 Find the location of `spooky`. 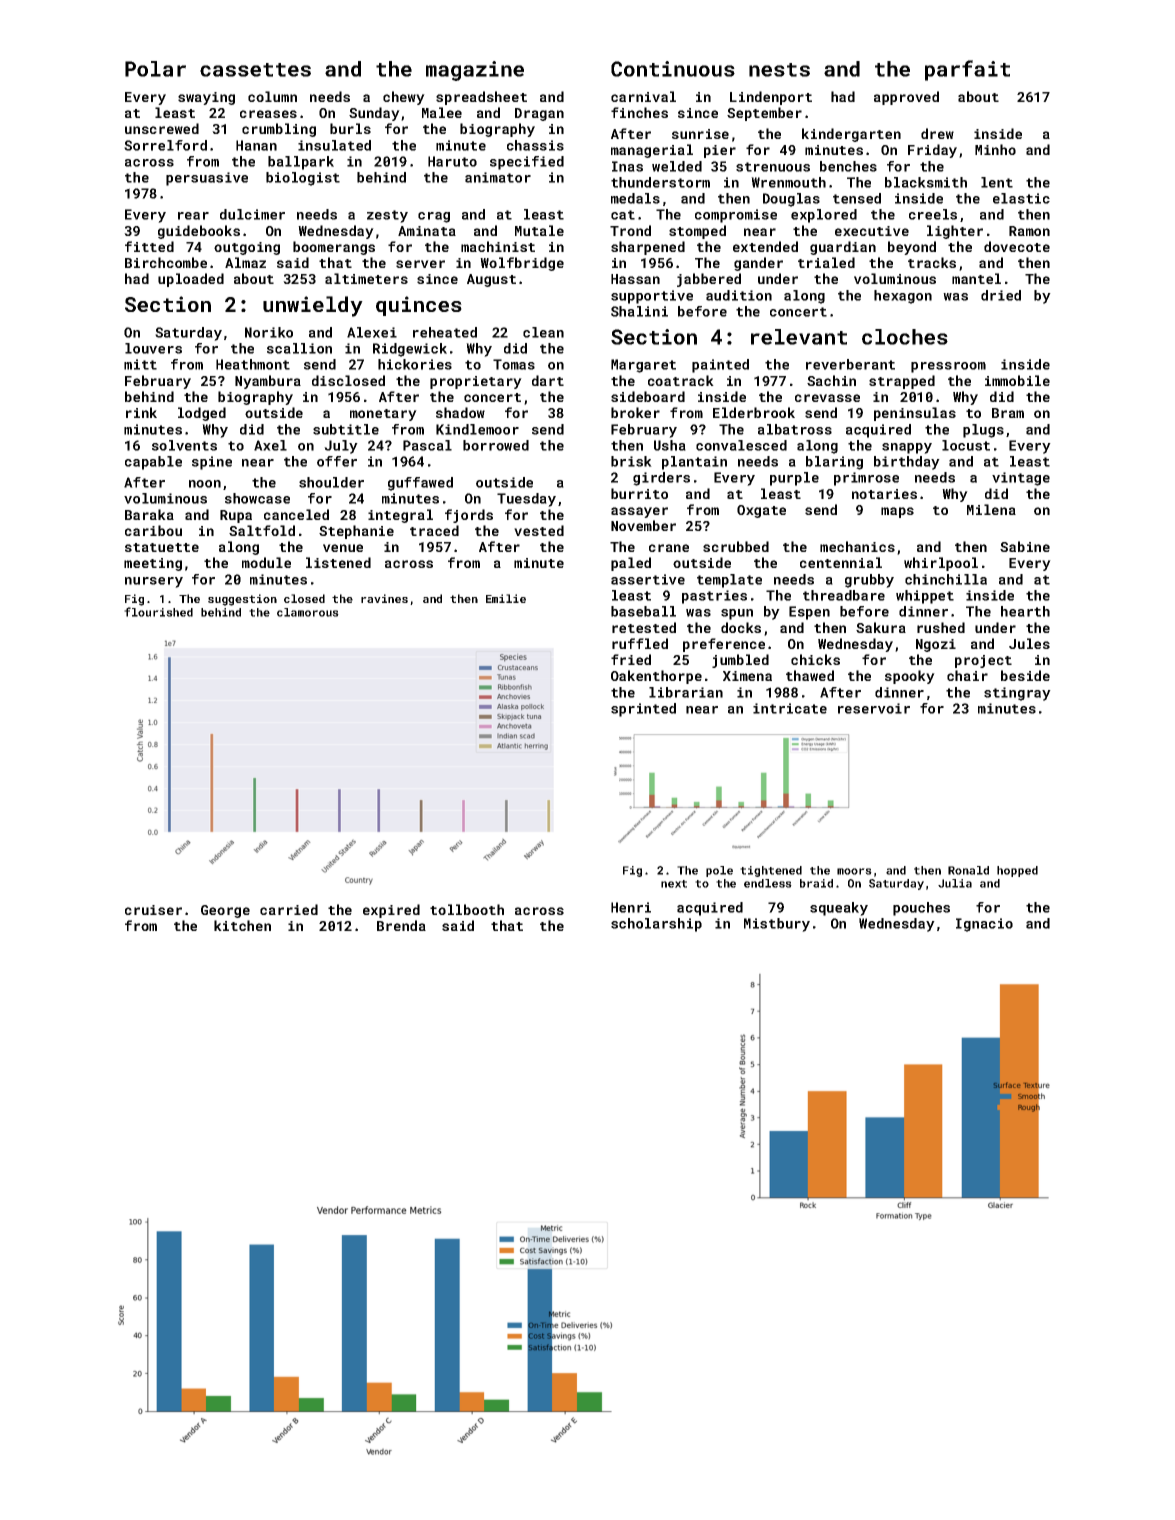

spooky is located at coordinates (910, 677).
